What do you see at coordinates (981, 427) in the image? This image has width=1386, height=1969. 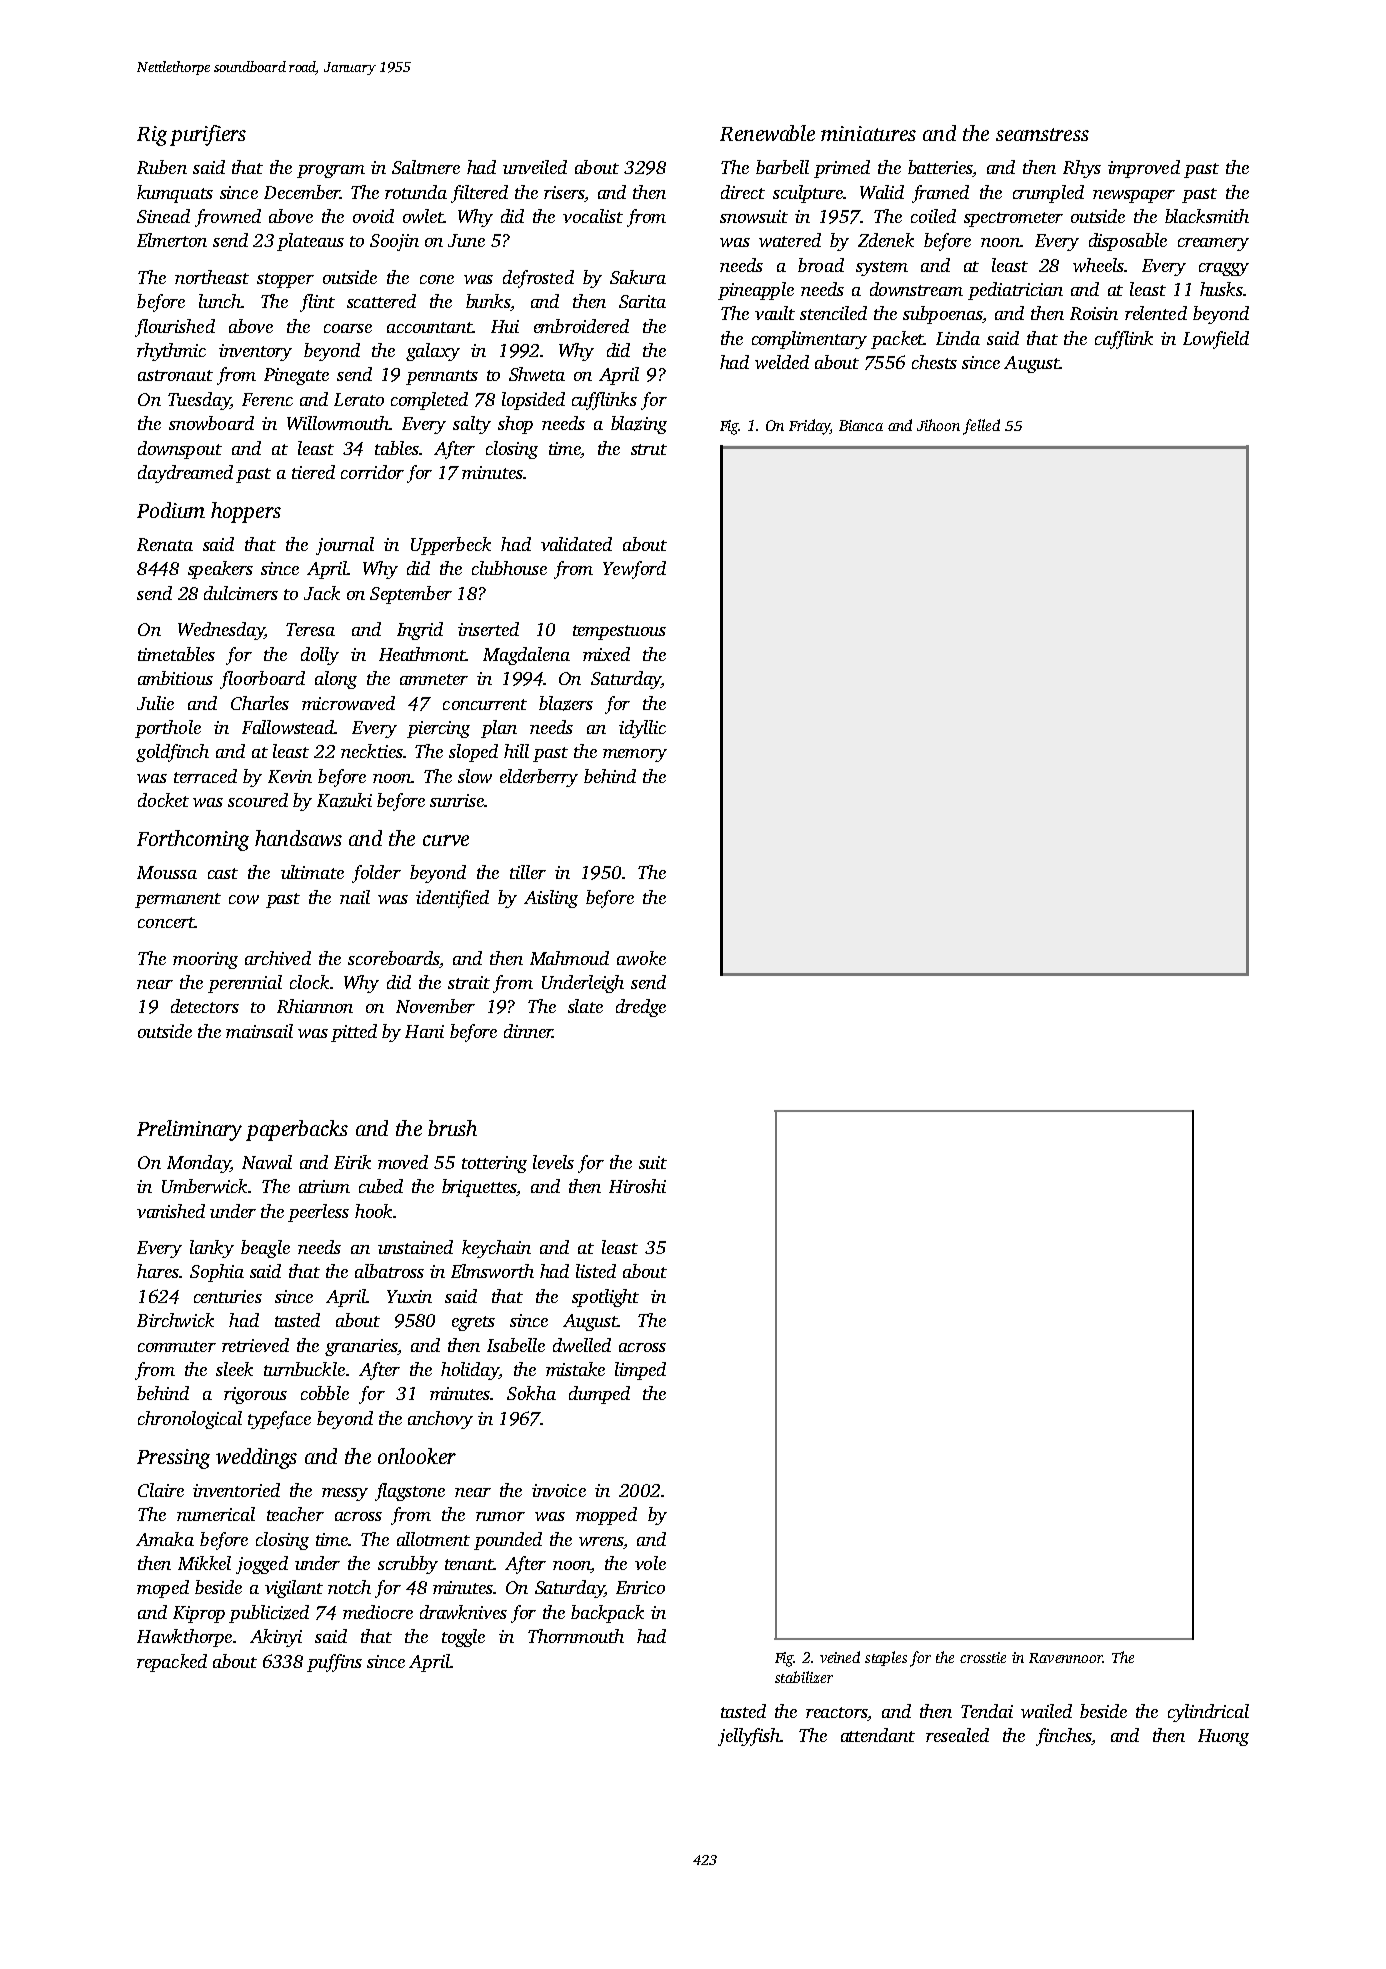 I see `felled` at bounding box center [981, 427].
